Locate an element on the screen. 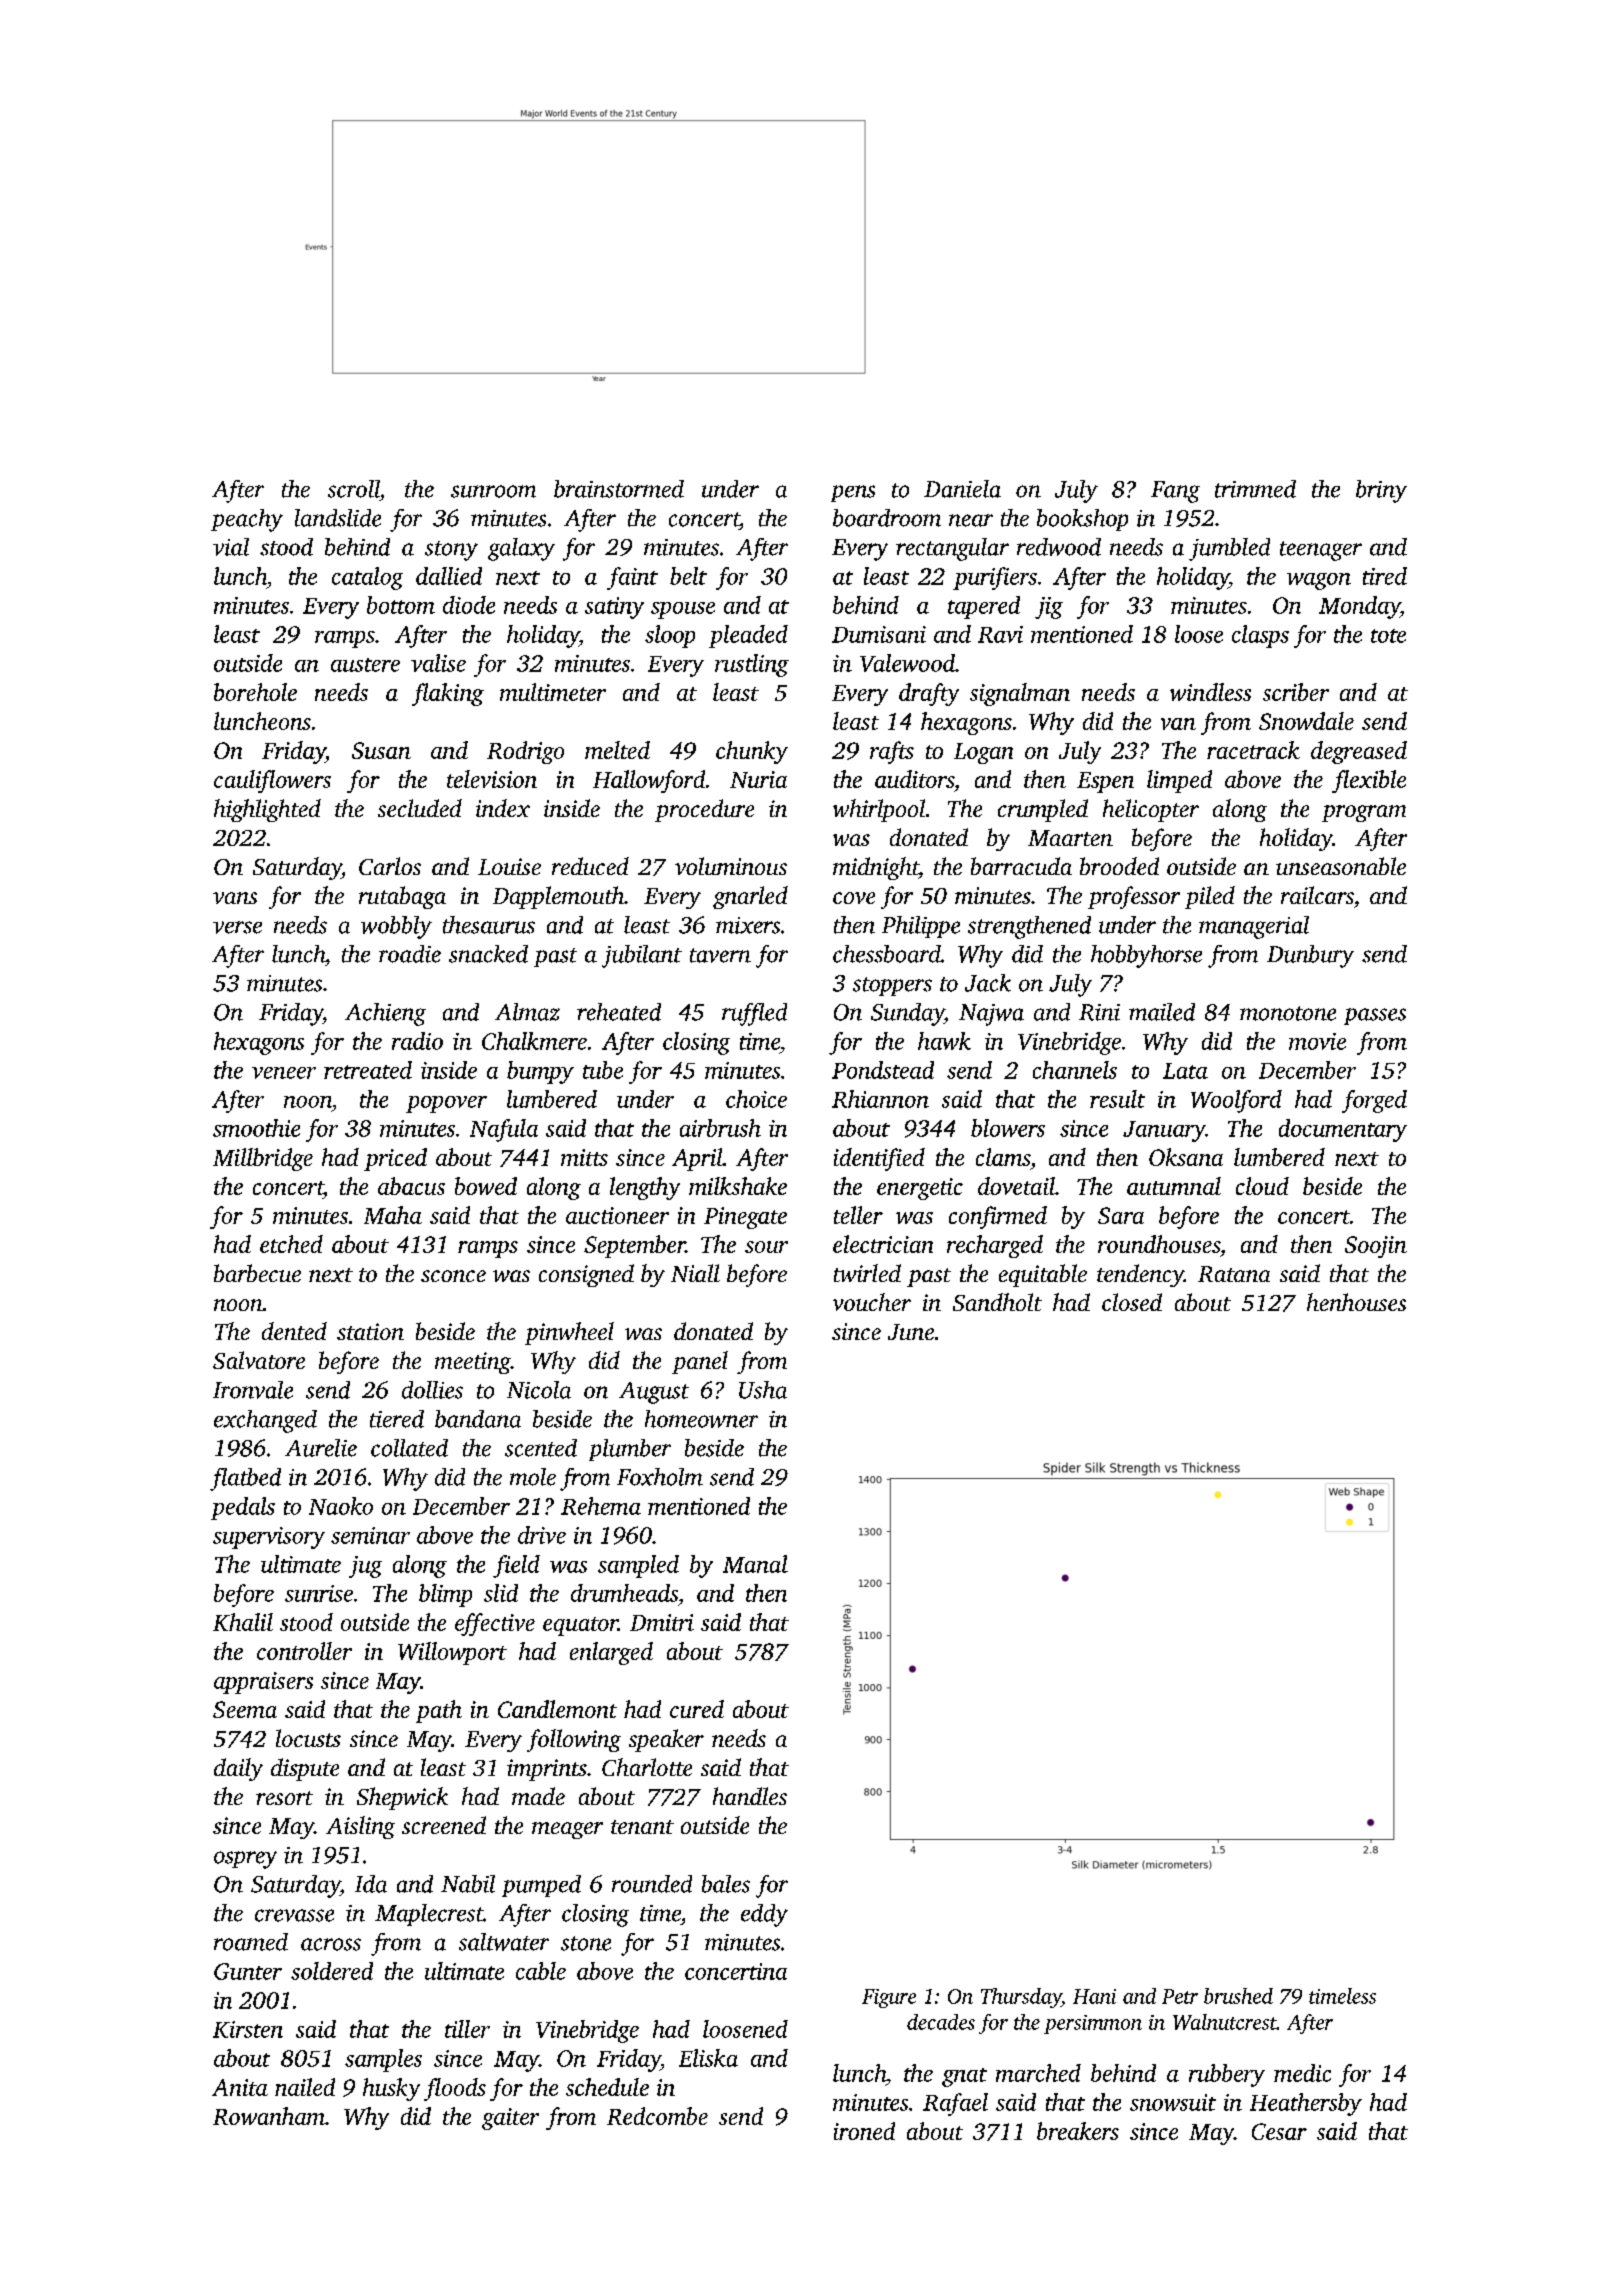  Susan is located at coordinates (381, 750).
